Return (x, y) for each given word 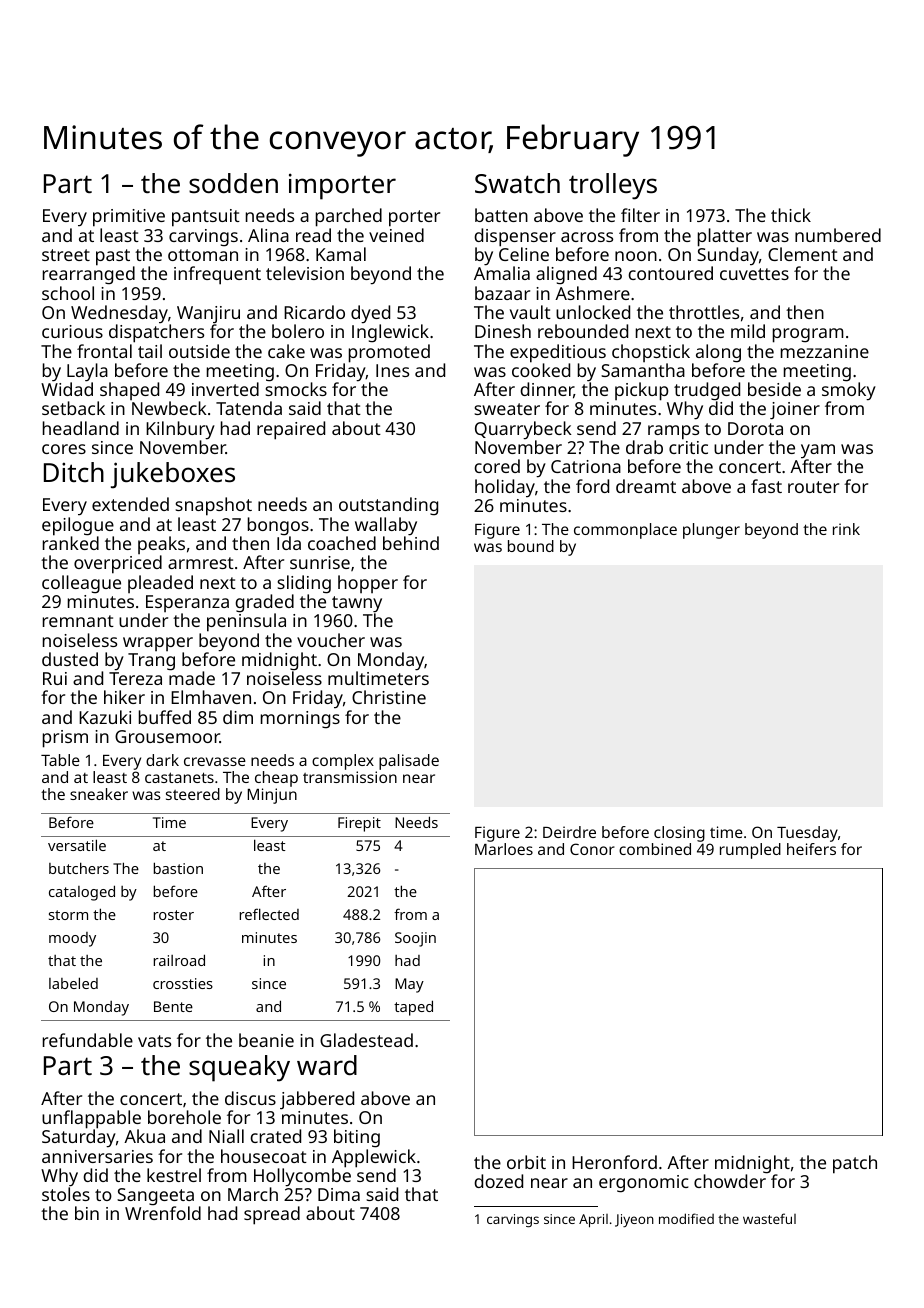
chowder (730, 1181)
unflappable (91, 1119)
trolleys (613, 186)
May (409, 985)
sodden (233, 183)
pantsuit (206, 218)
